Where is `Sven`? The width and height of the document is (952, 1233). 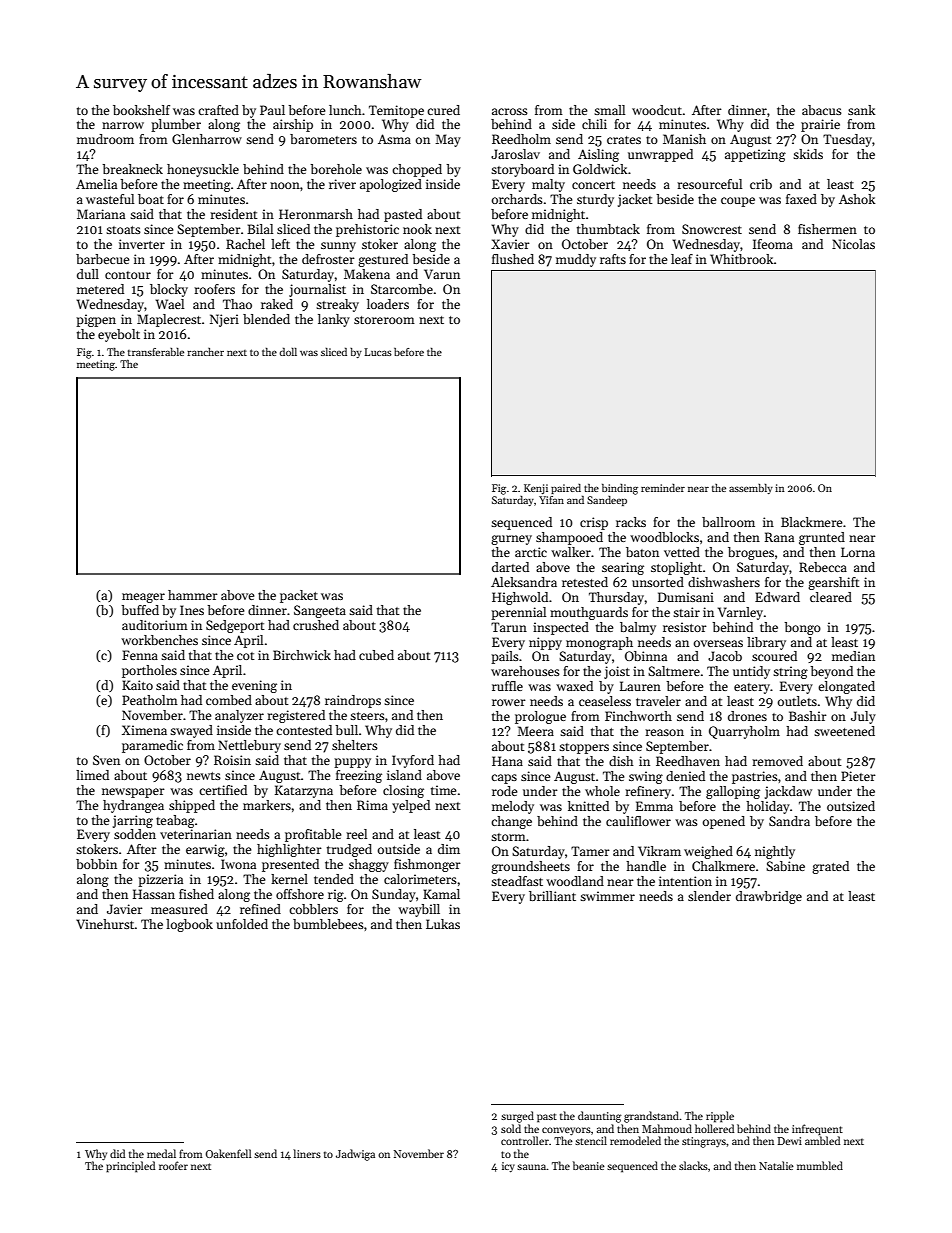 Sven is located at coordinates (106, 760).
